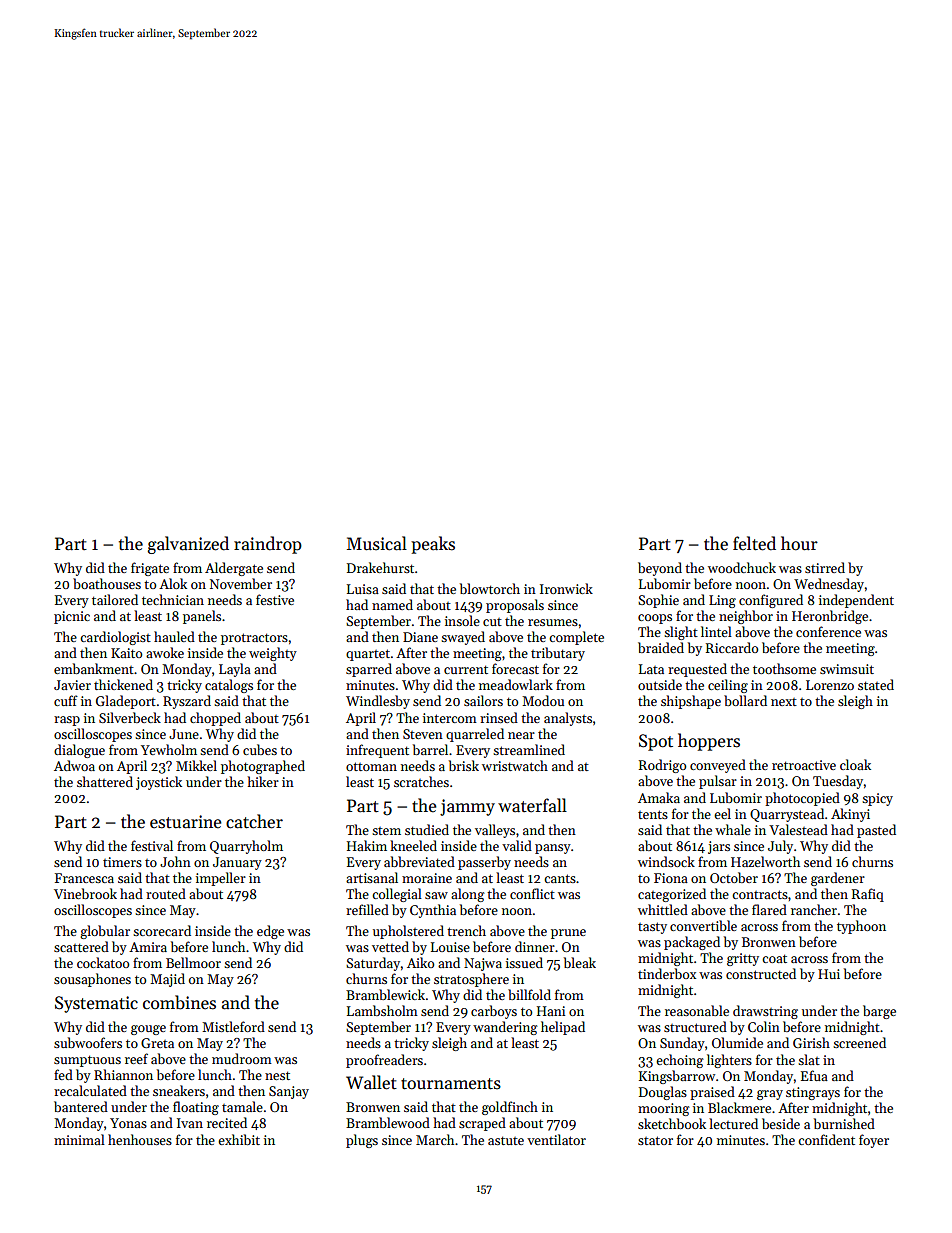 This page has height=1233, width=952. I want to click on independent, so click(856, 601).
